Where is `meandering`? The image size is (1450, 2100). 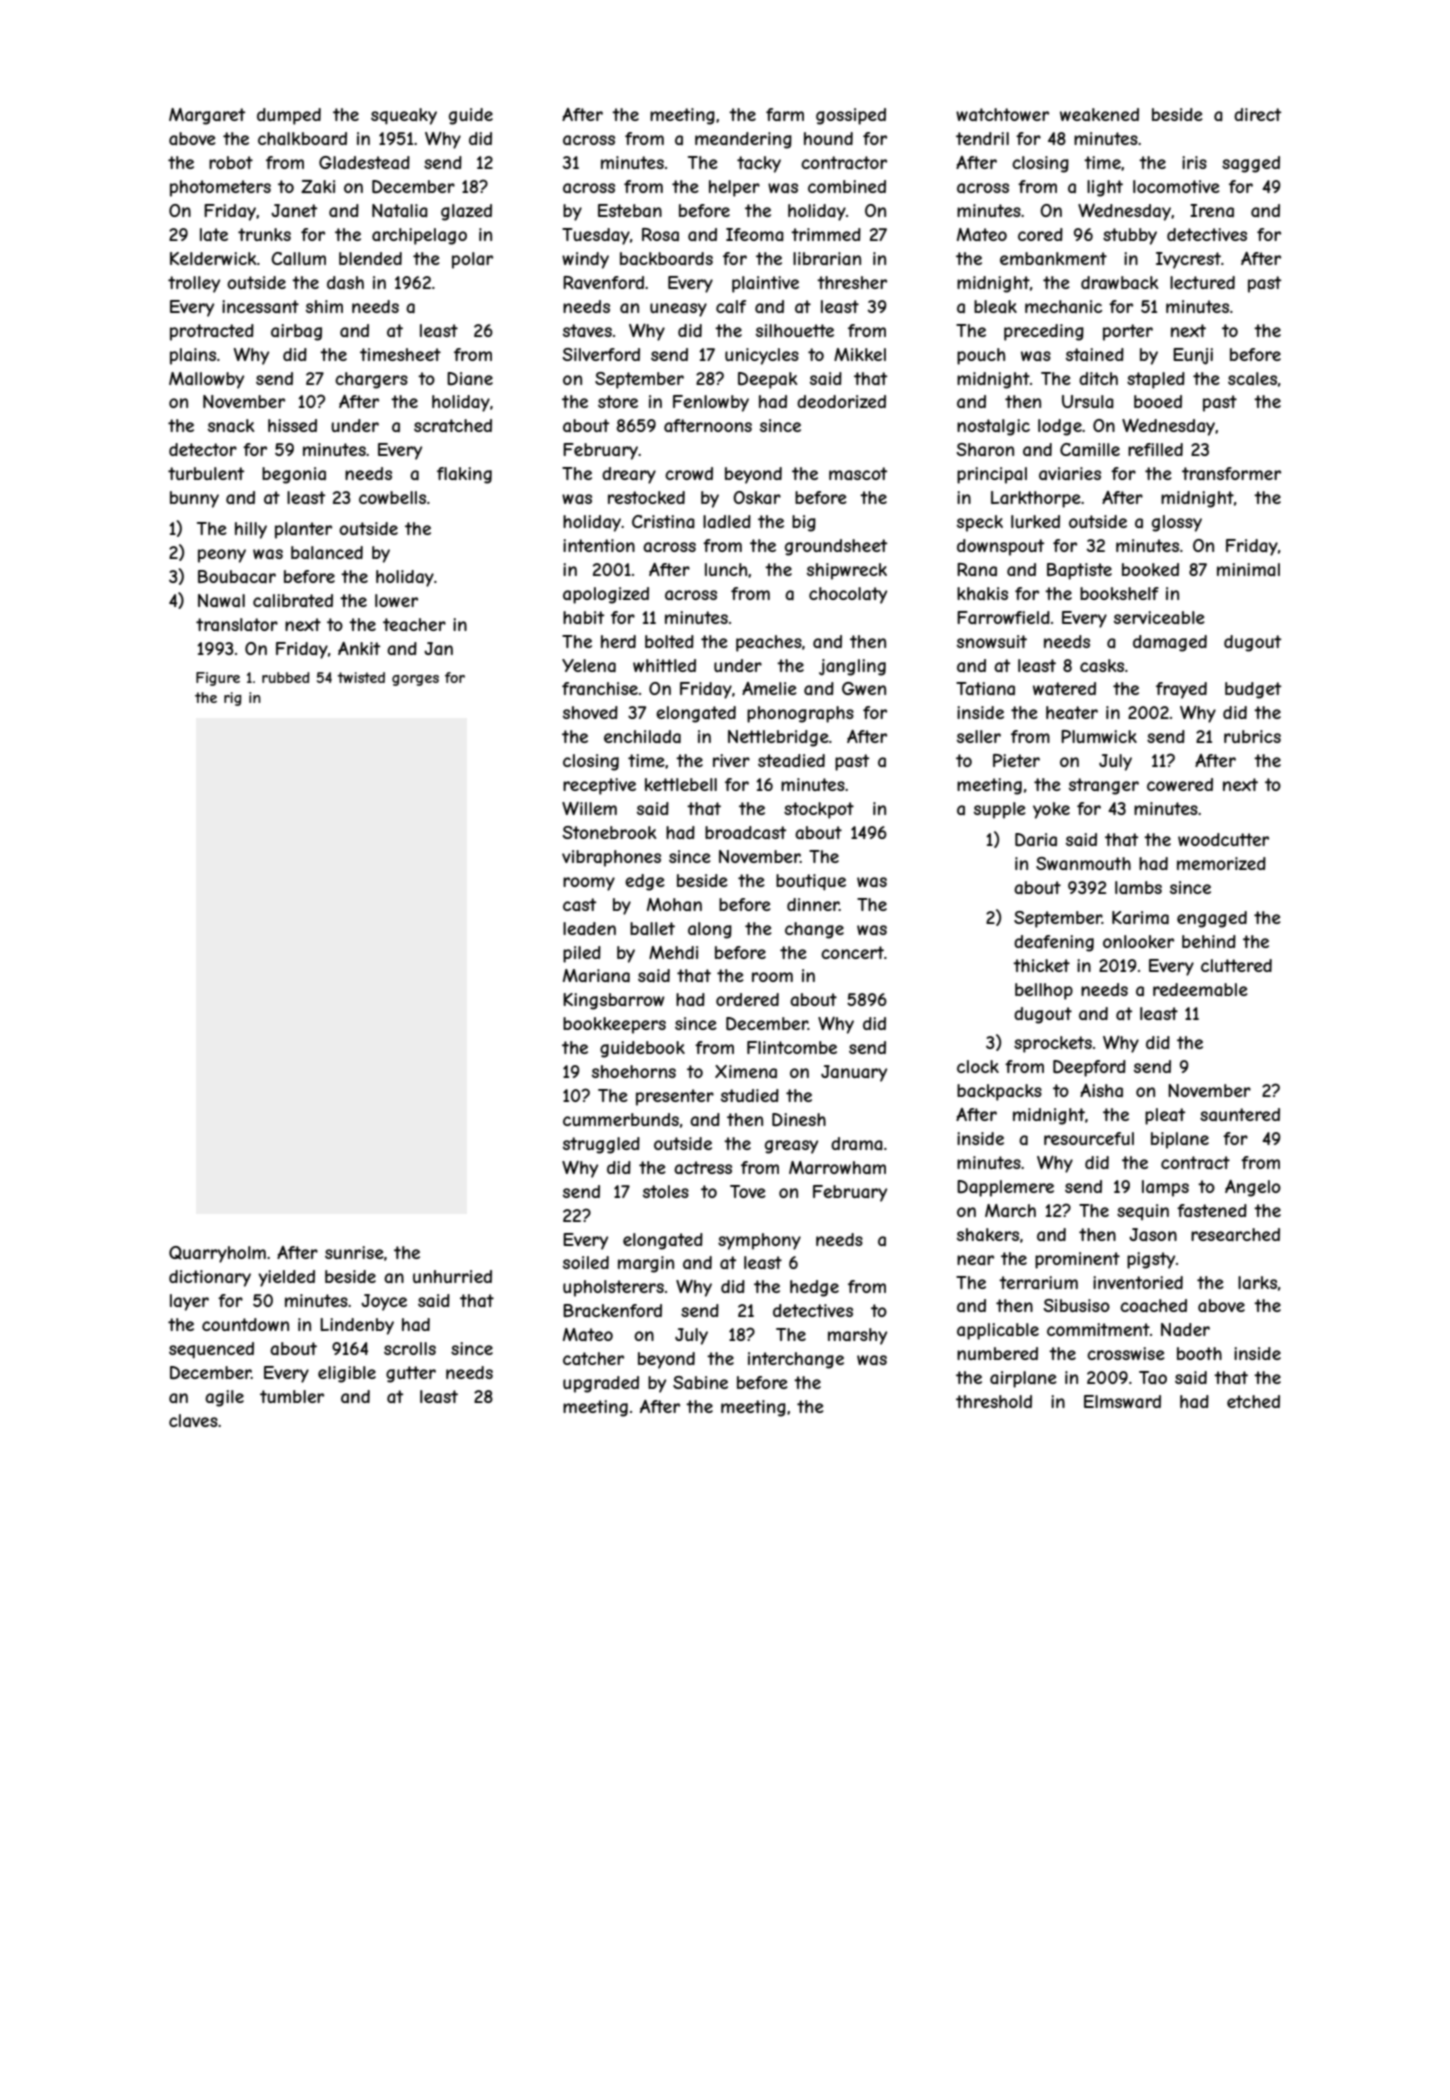
meandering is located at coordinates (743, 140).
